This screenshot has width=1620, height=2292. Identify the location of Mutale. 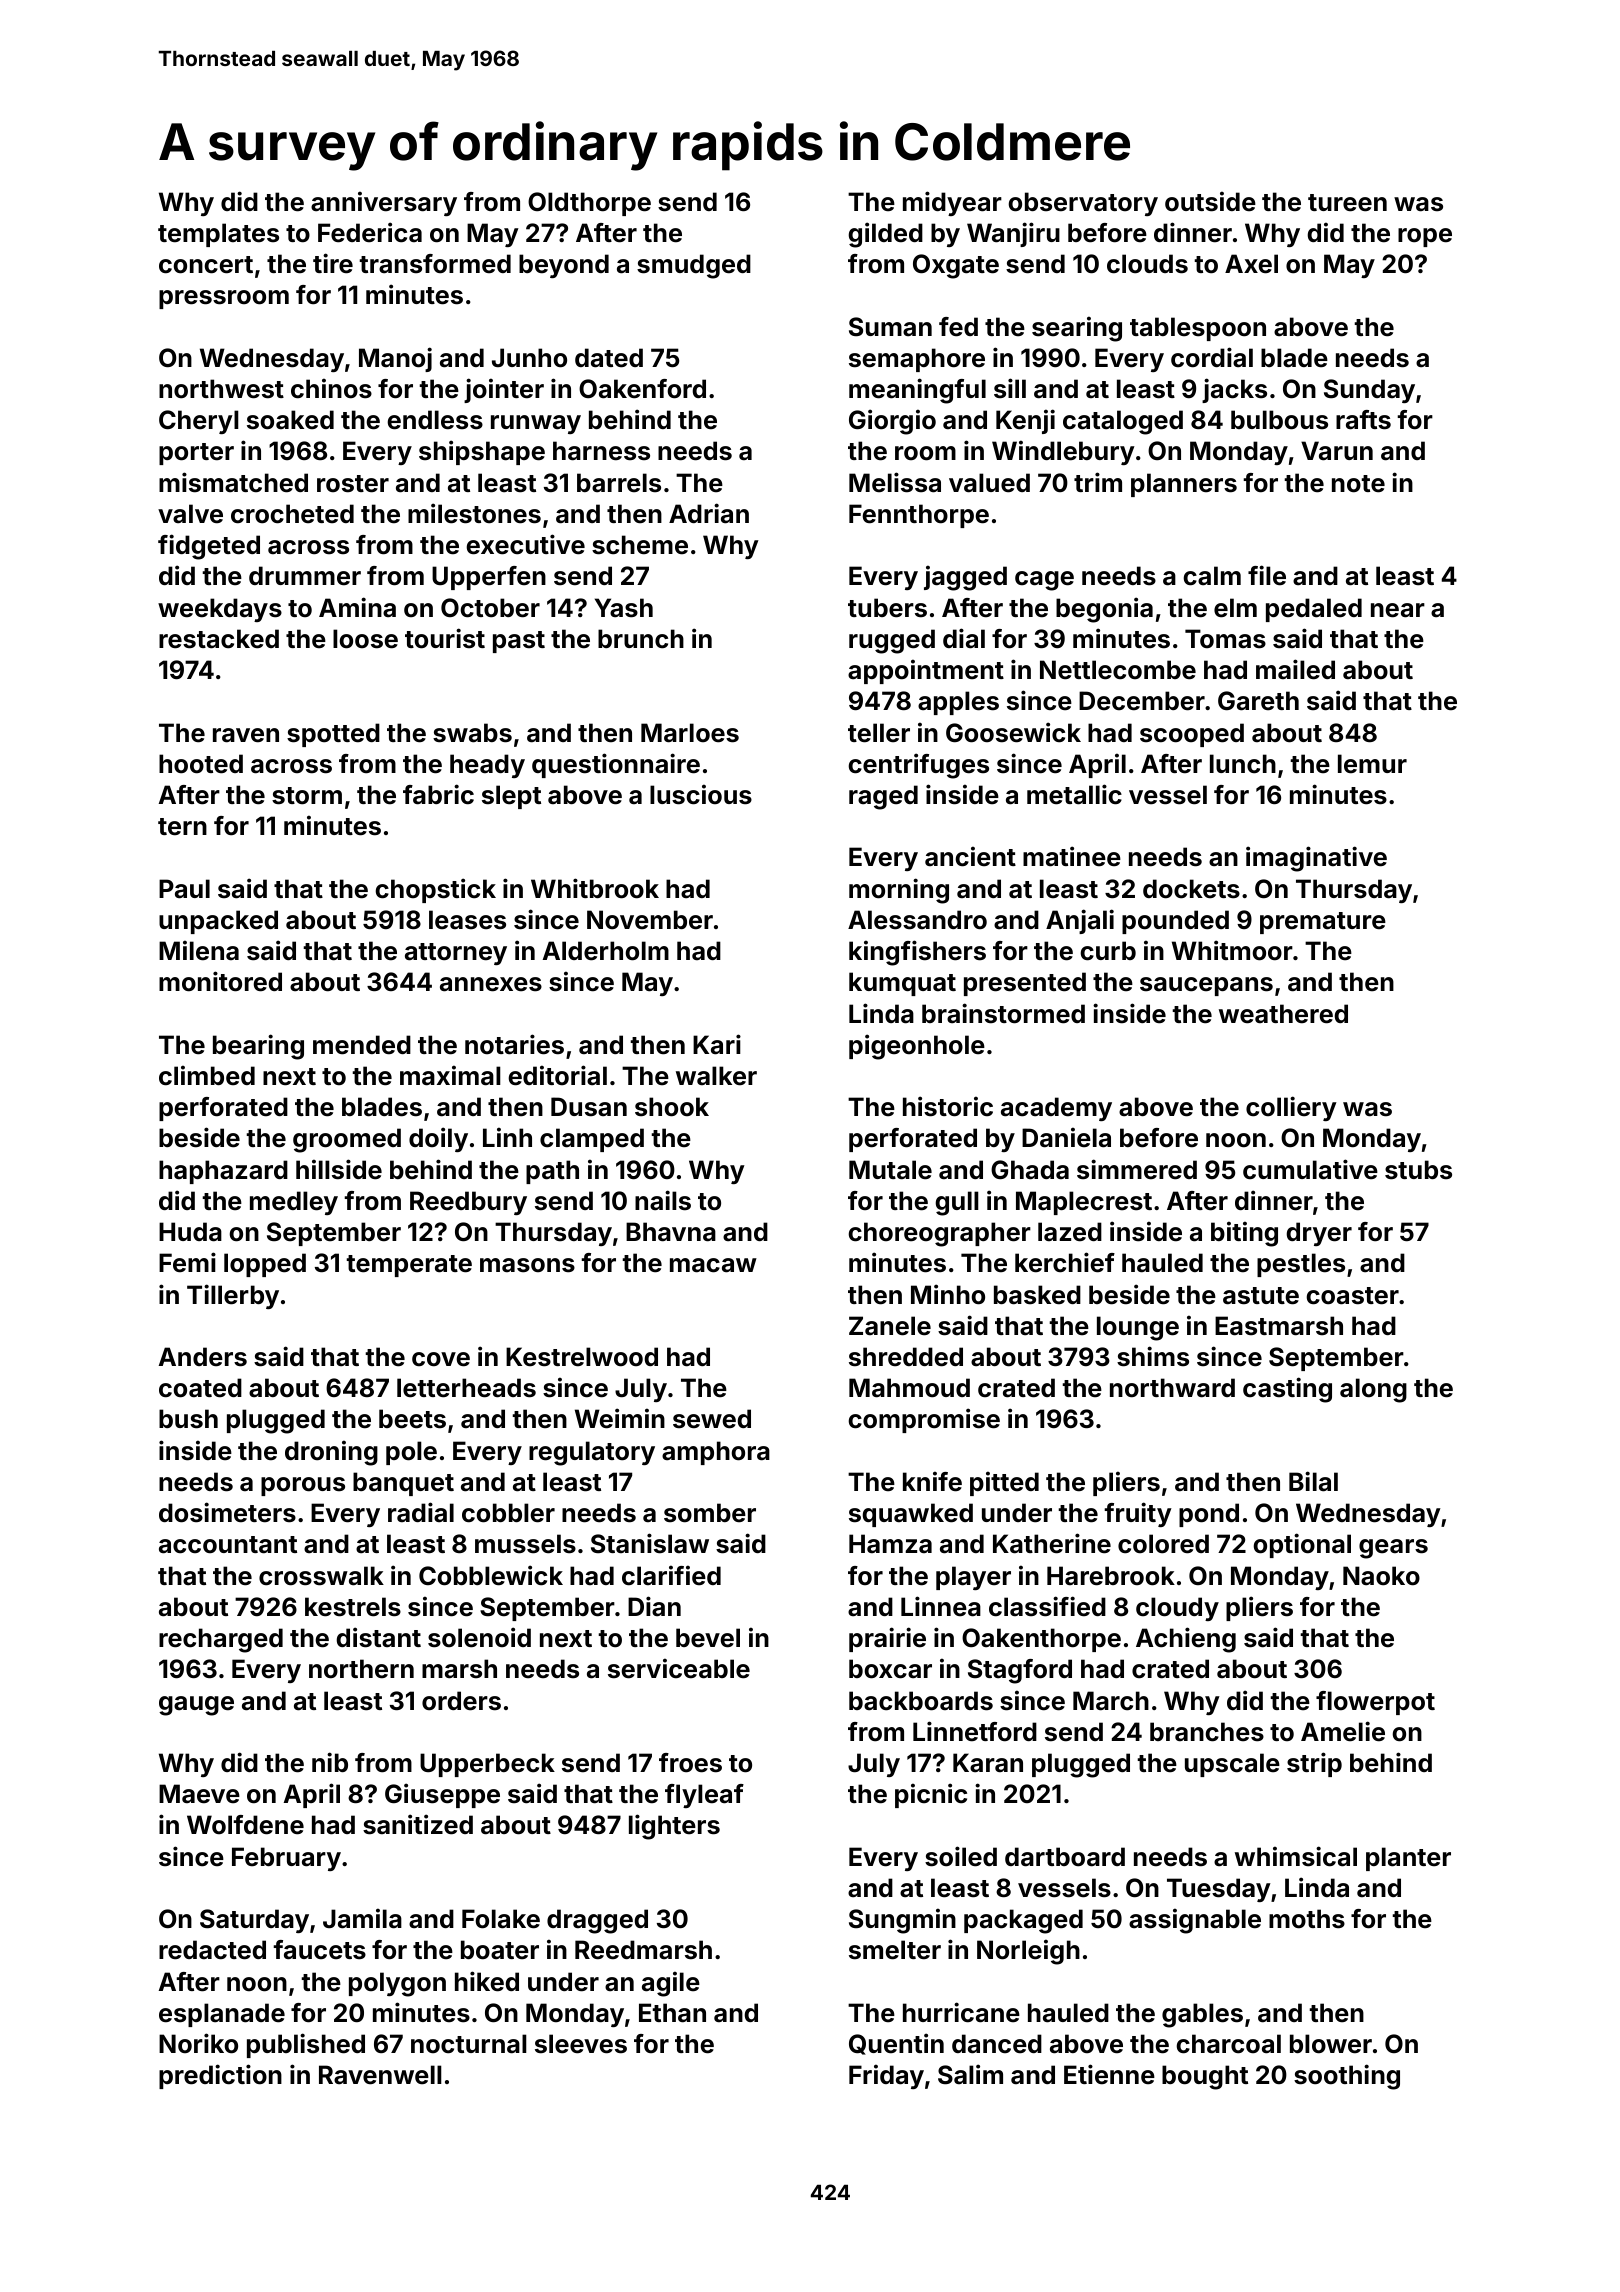
(890, 1170).
